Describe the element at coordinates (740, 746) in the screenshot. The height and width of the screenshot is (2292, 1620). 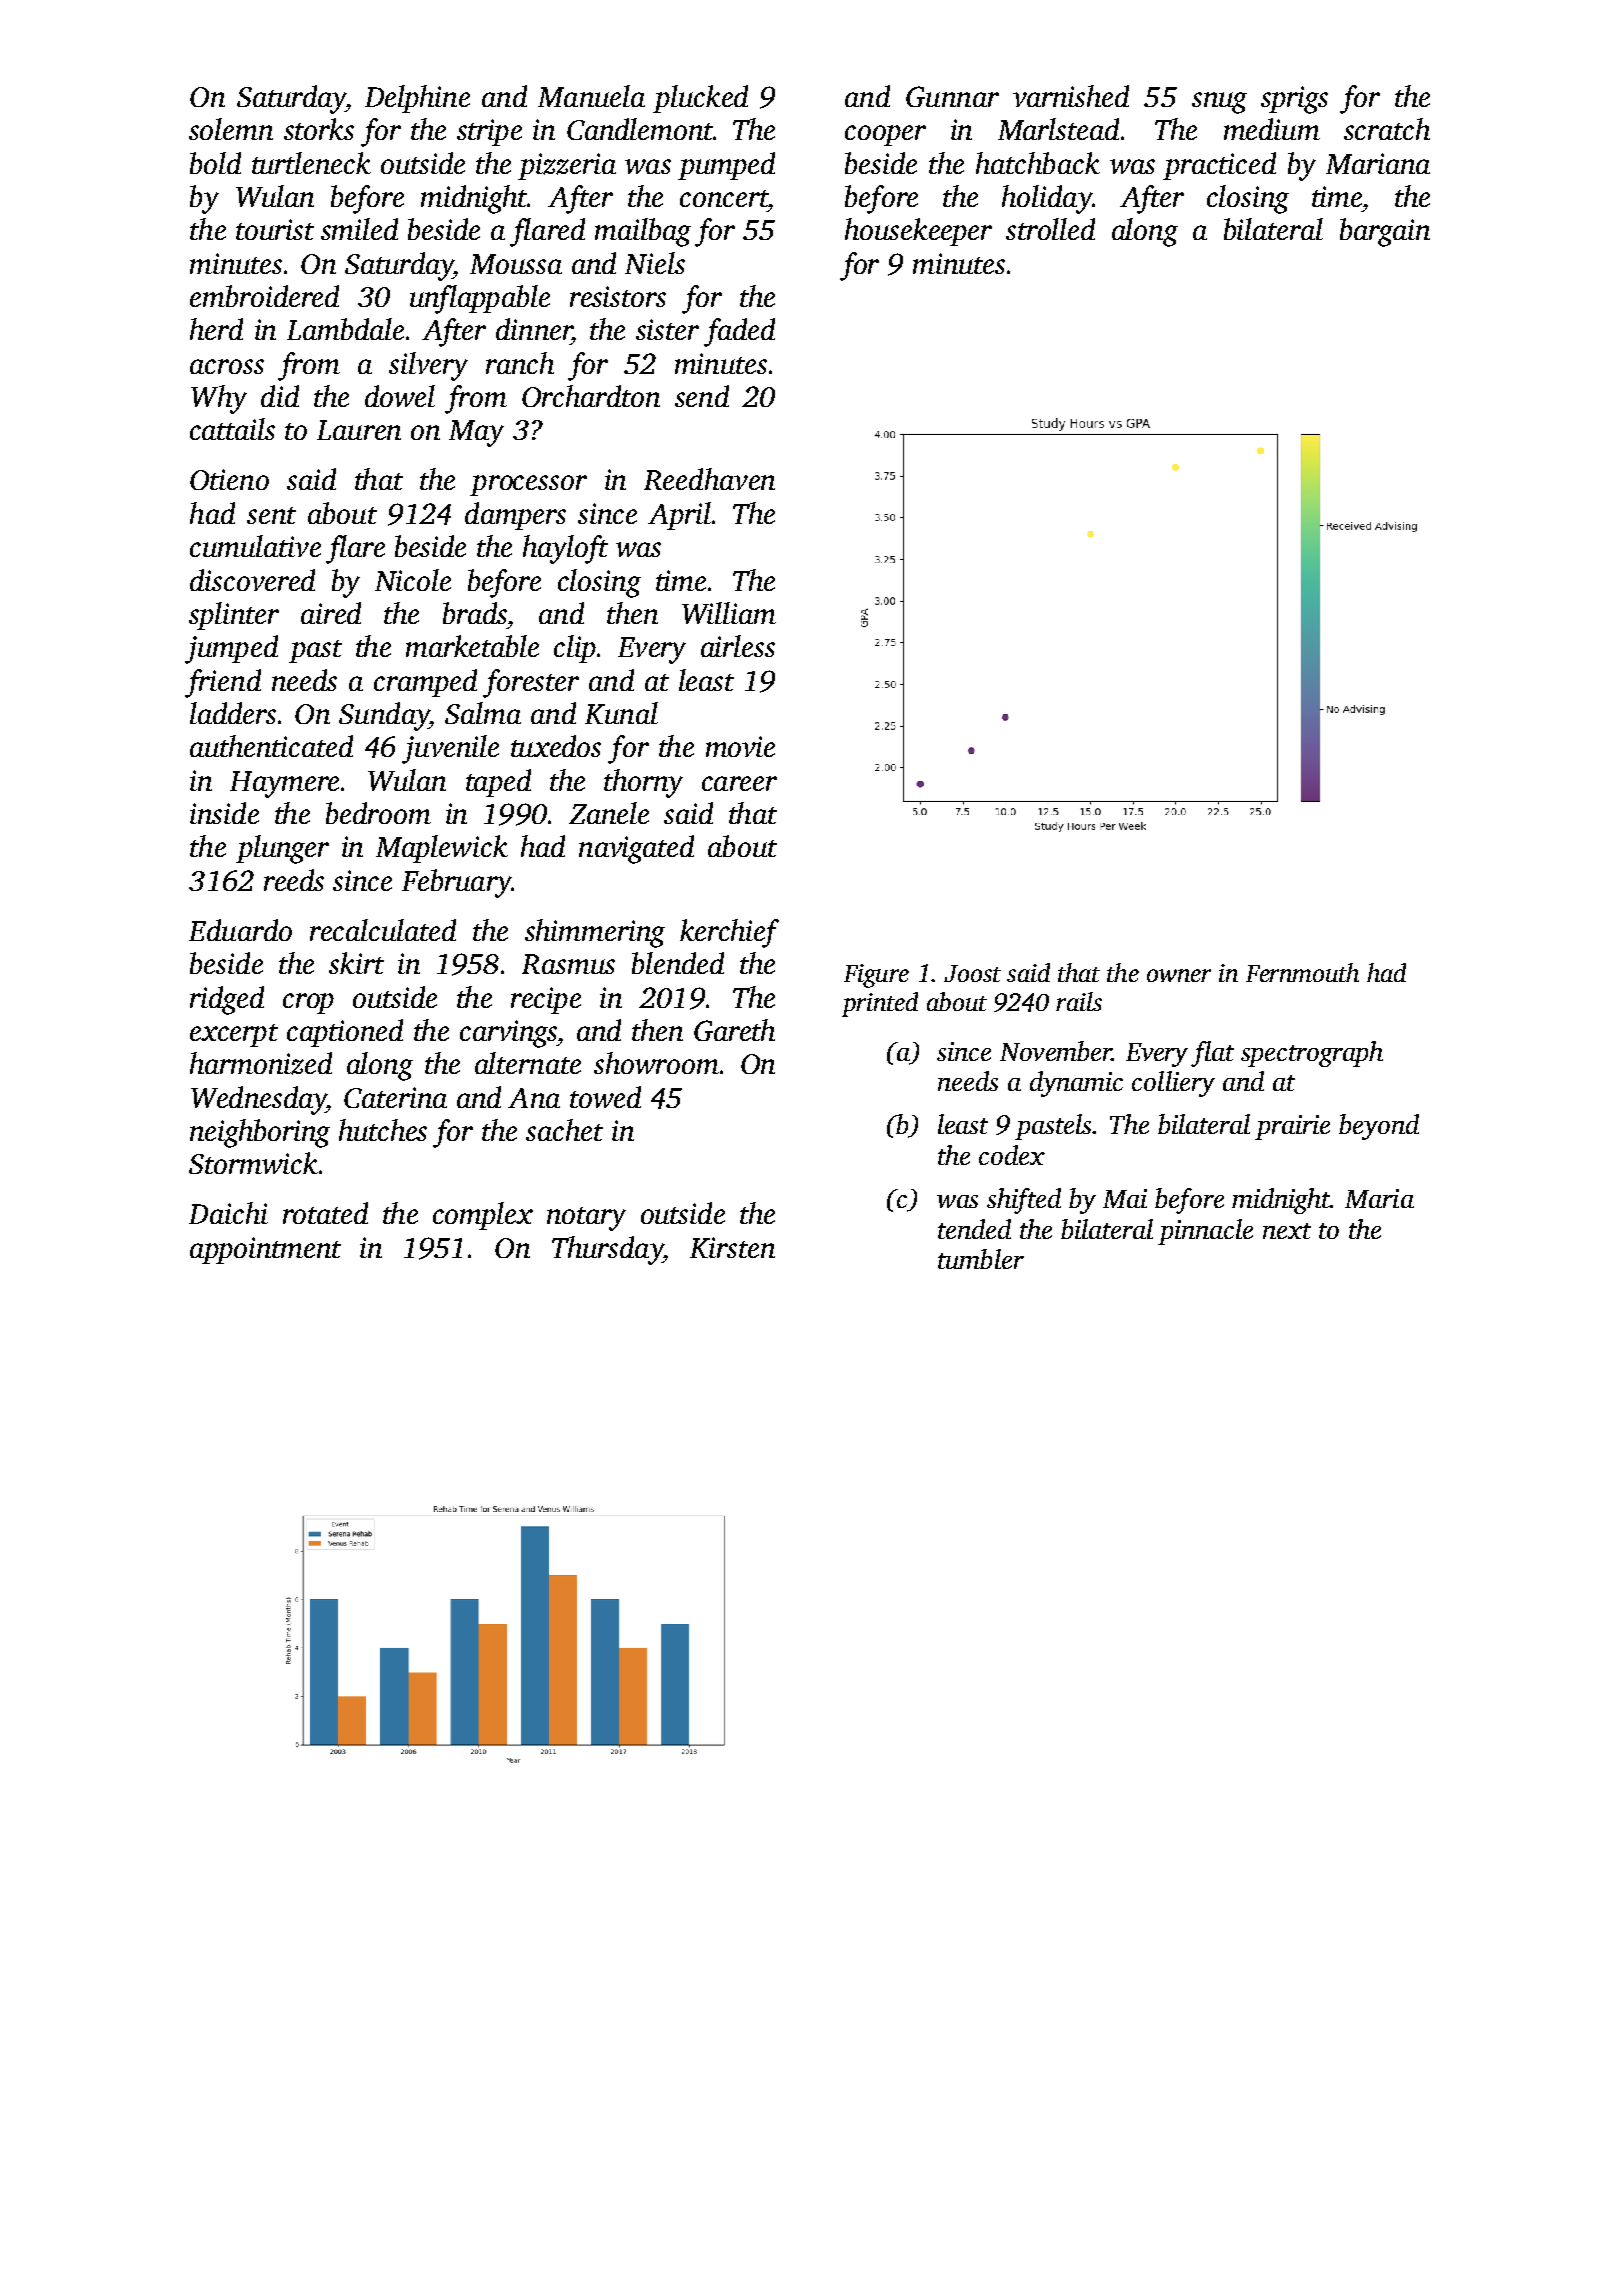
I see `movie` at that location.
